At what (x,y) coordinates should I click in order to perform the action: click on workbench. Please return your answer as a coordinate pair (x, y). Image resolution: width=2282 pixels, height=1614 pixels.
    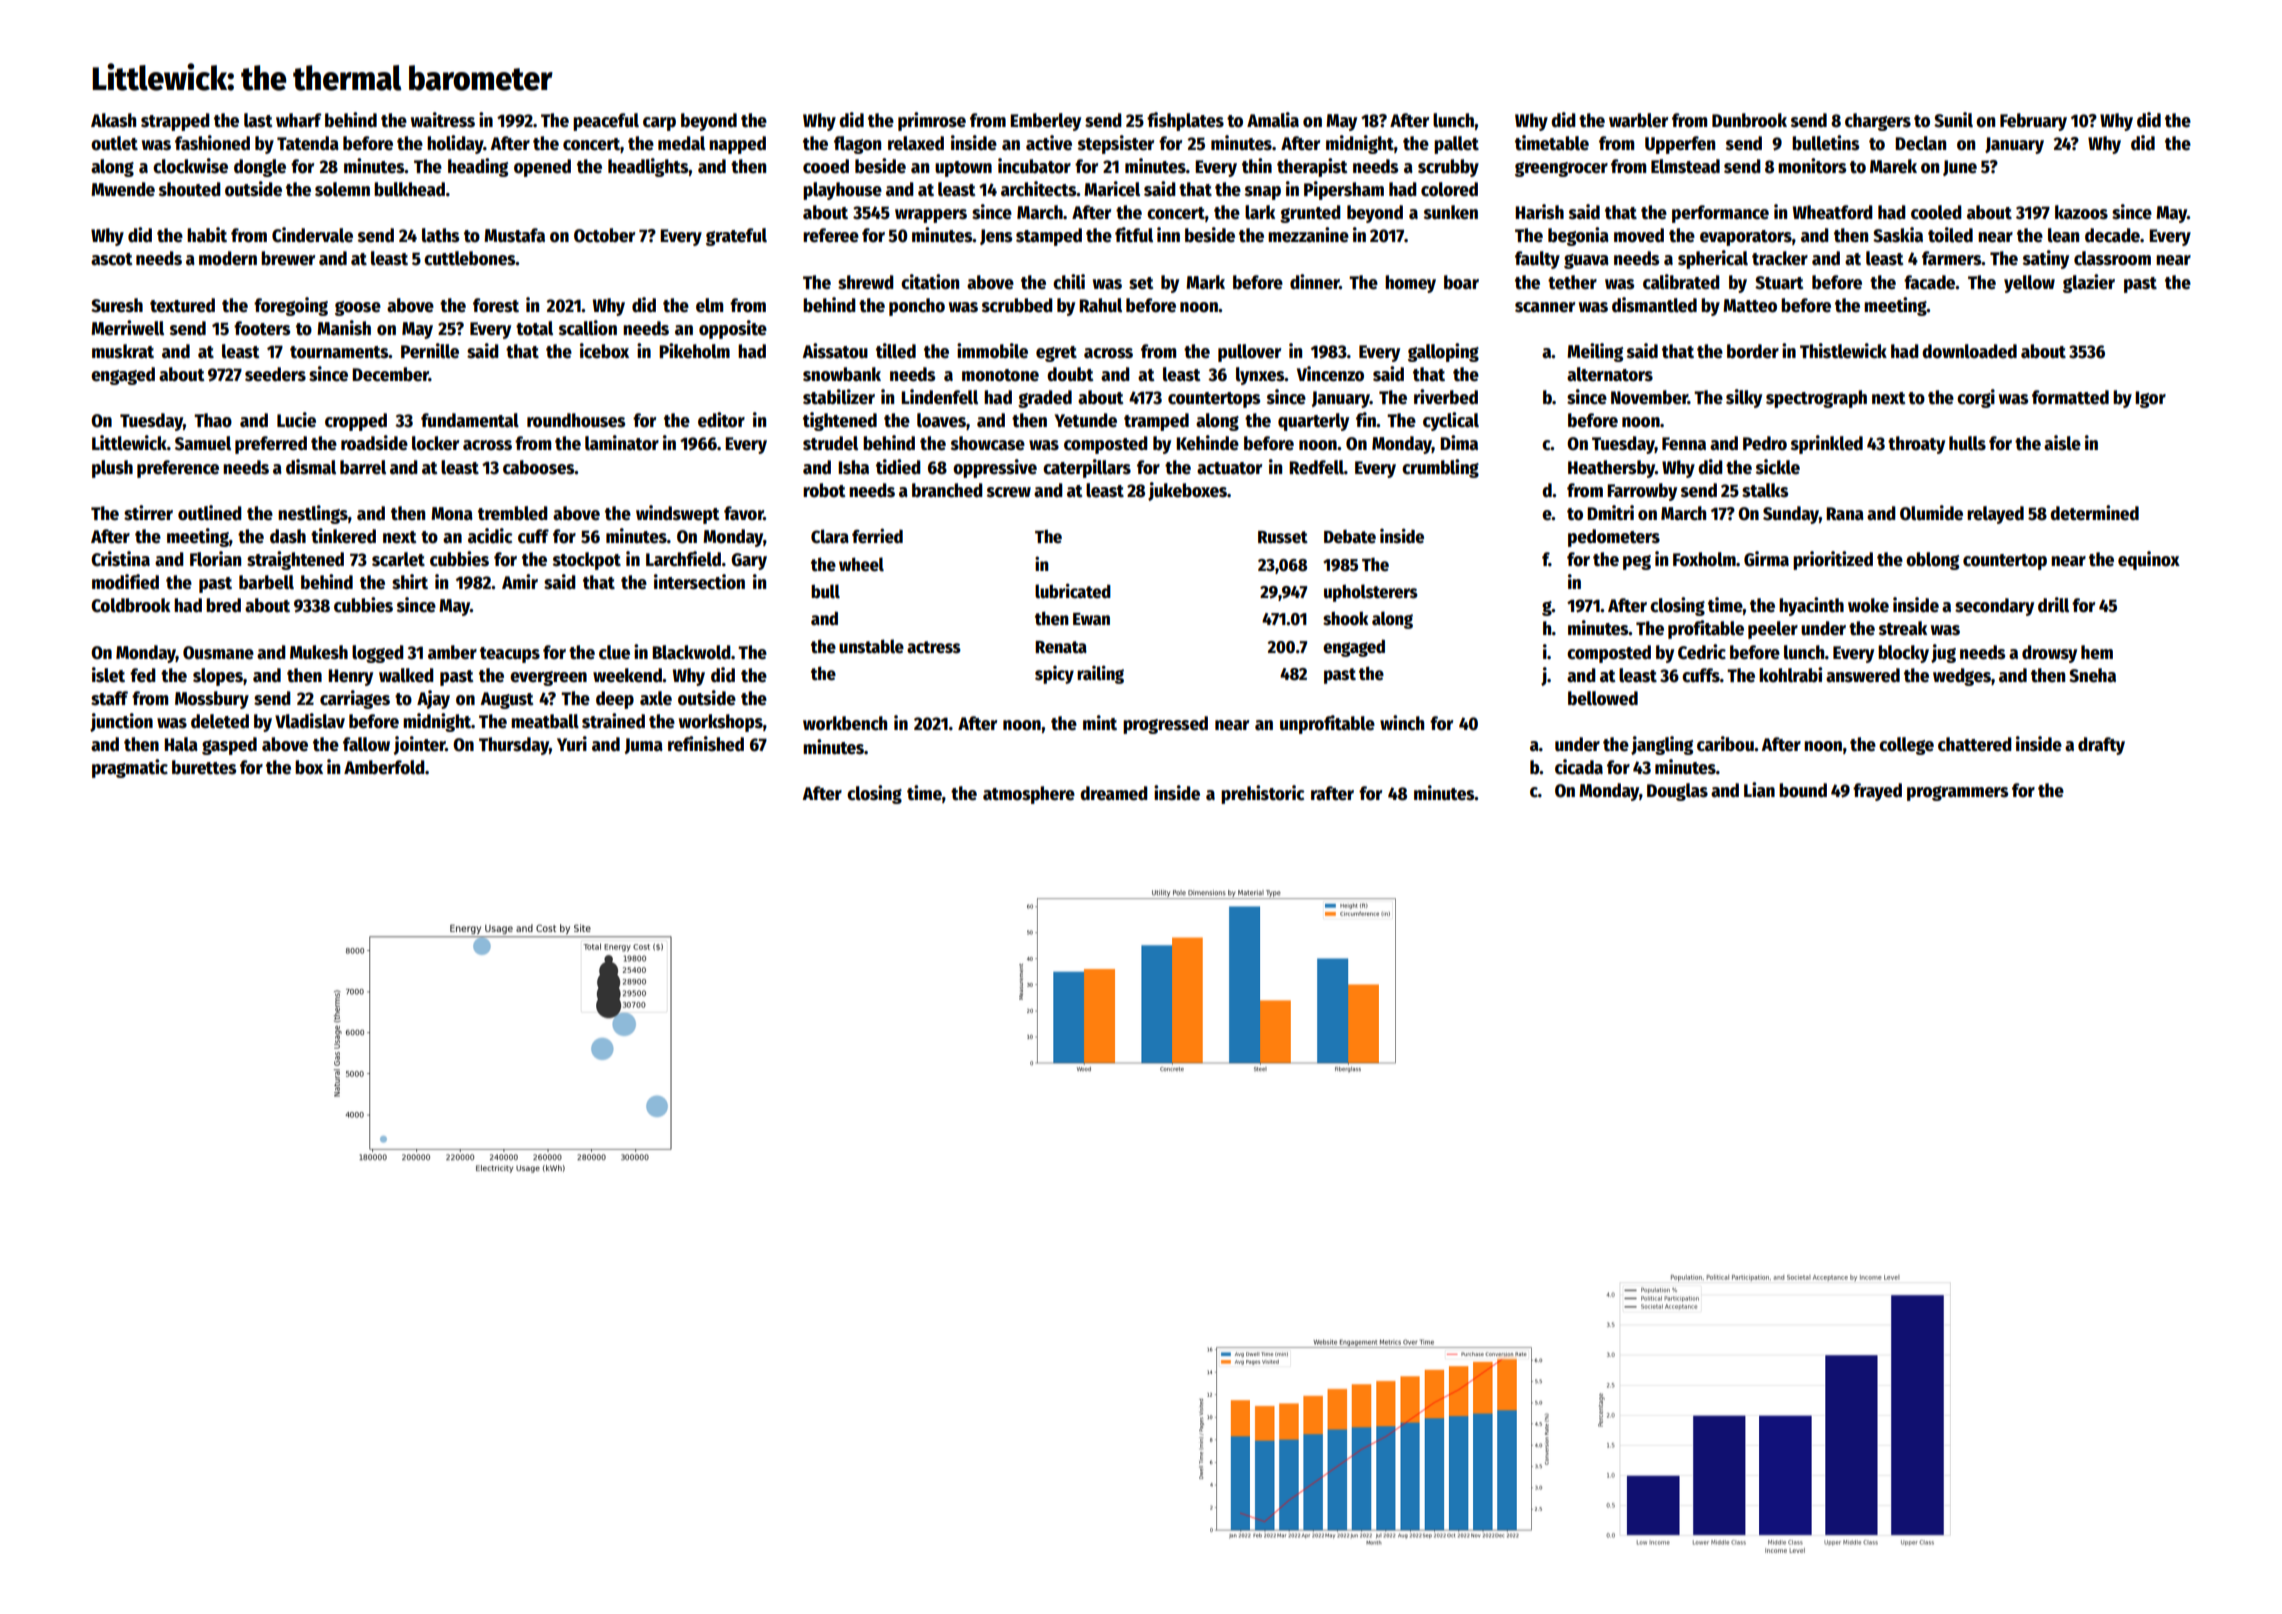
    Looking at the image, I should click on (845, 723).
